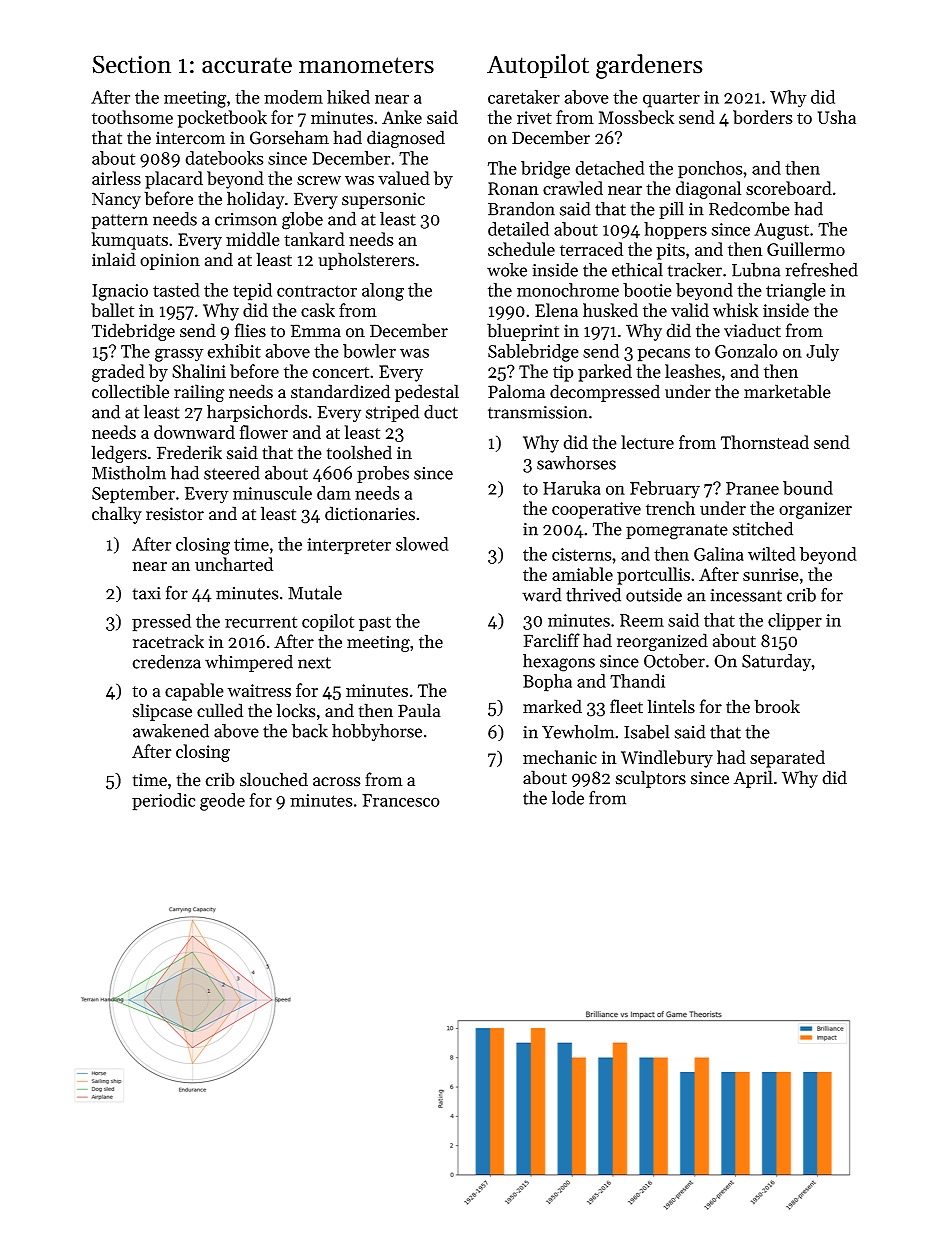 Image resolution: width=952 pixels, height=1233 pixels. I want to click on slouched, so click(274, 779).
